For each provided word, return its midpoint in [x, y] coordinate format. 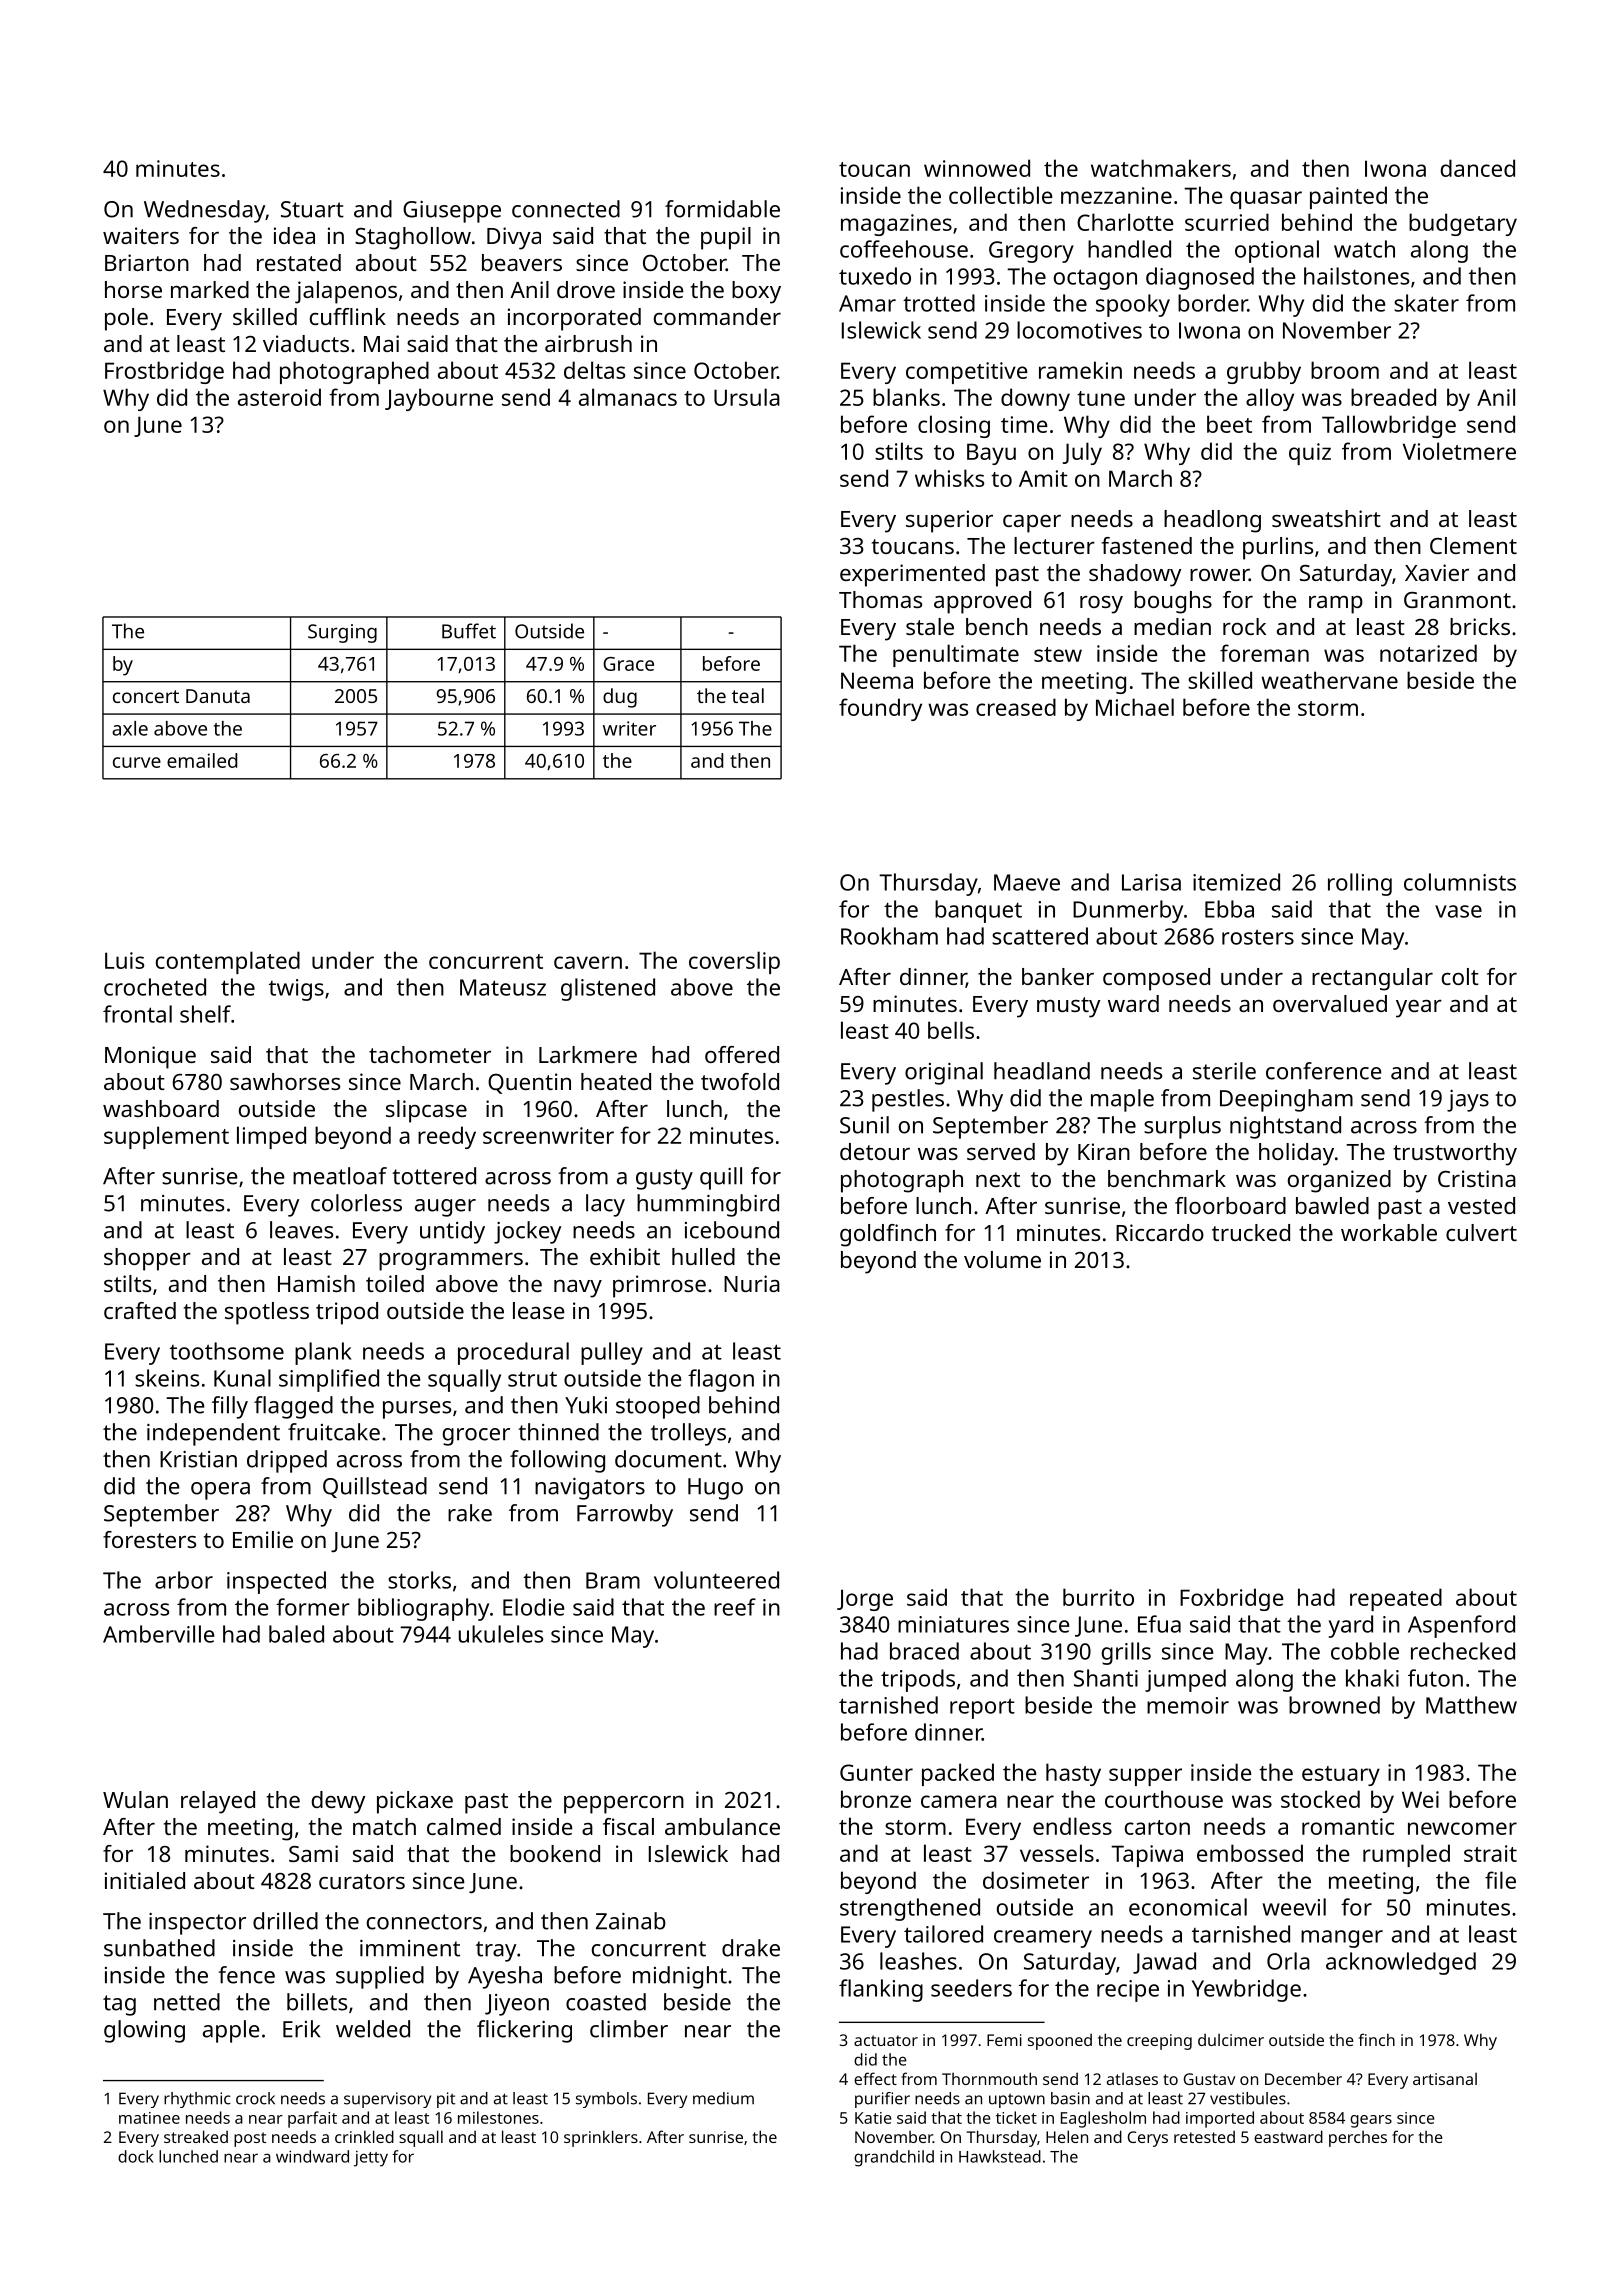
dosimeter [1036, 1880]
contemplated [228, 962]
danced [1478, 168]
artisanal [1445, 2079]
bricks [1480, 626]
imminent [410, 1948]
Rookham [889, 936]
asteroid [279, 397]
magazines [896, 225]
